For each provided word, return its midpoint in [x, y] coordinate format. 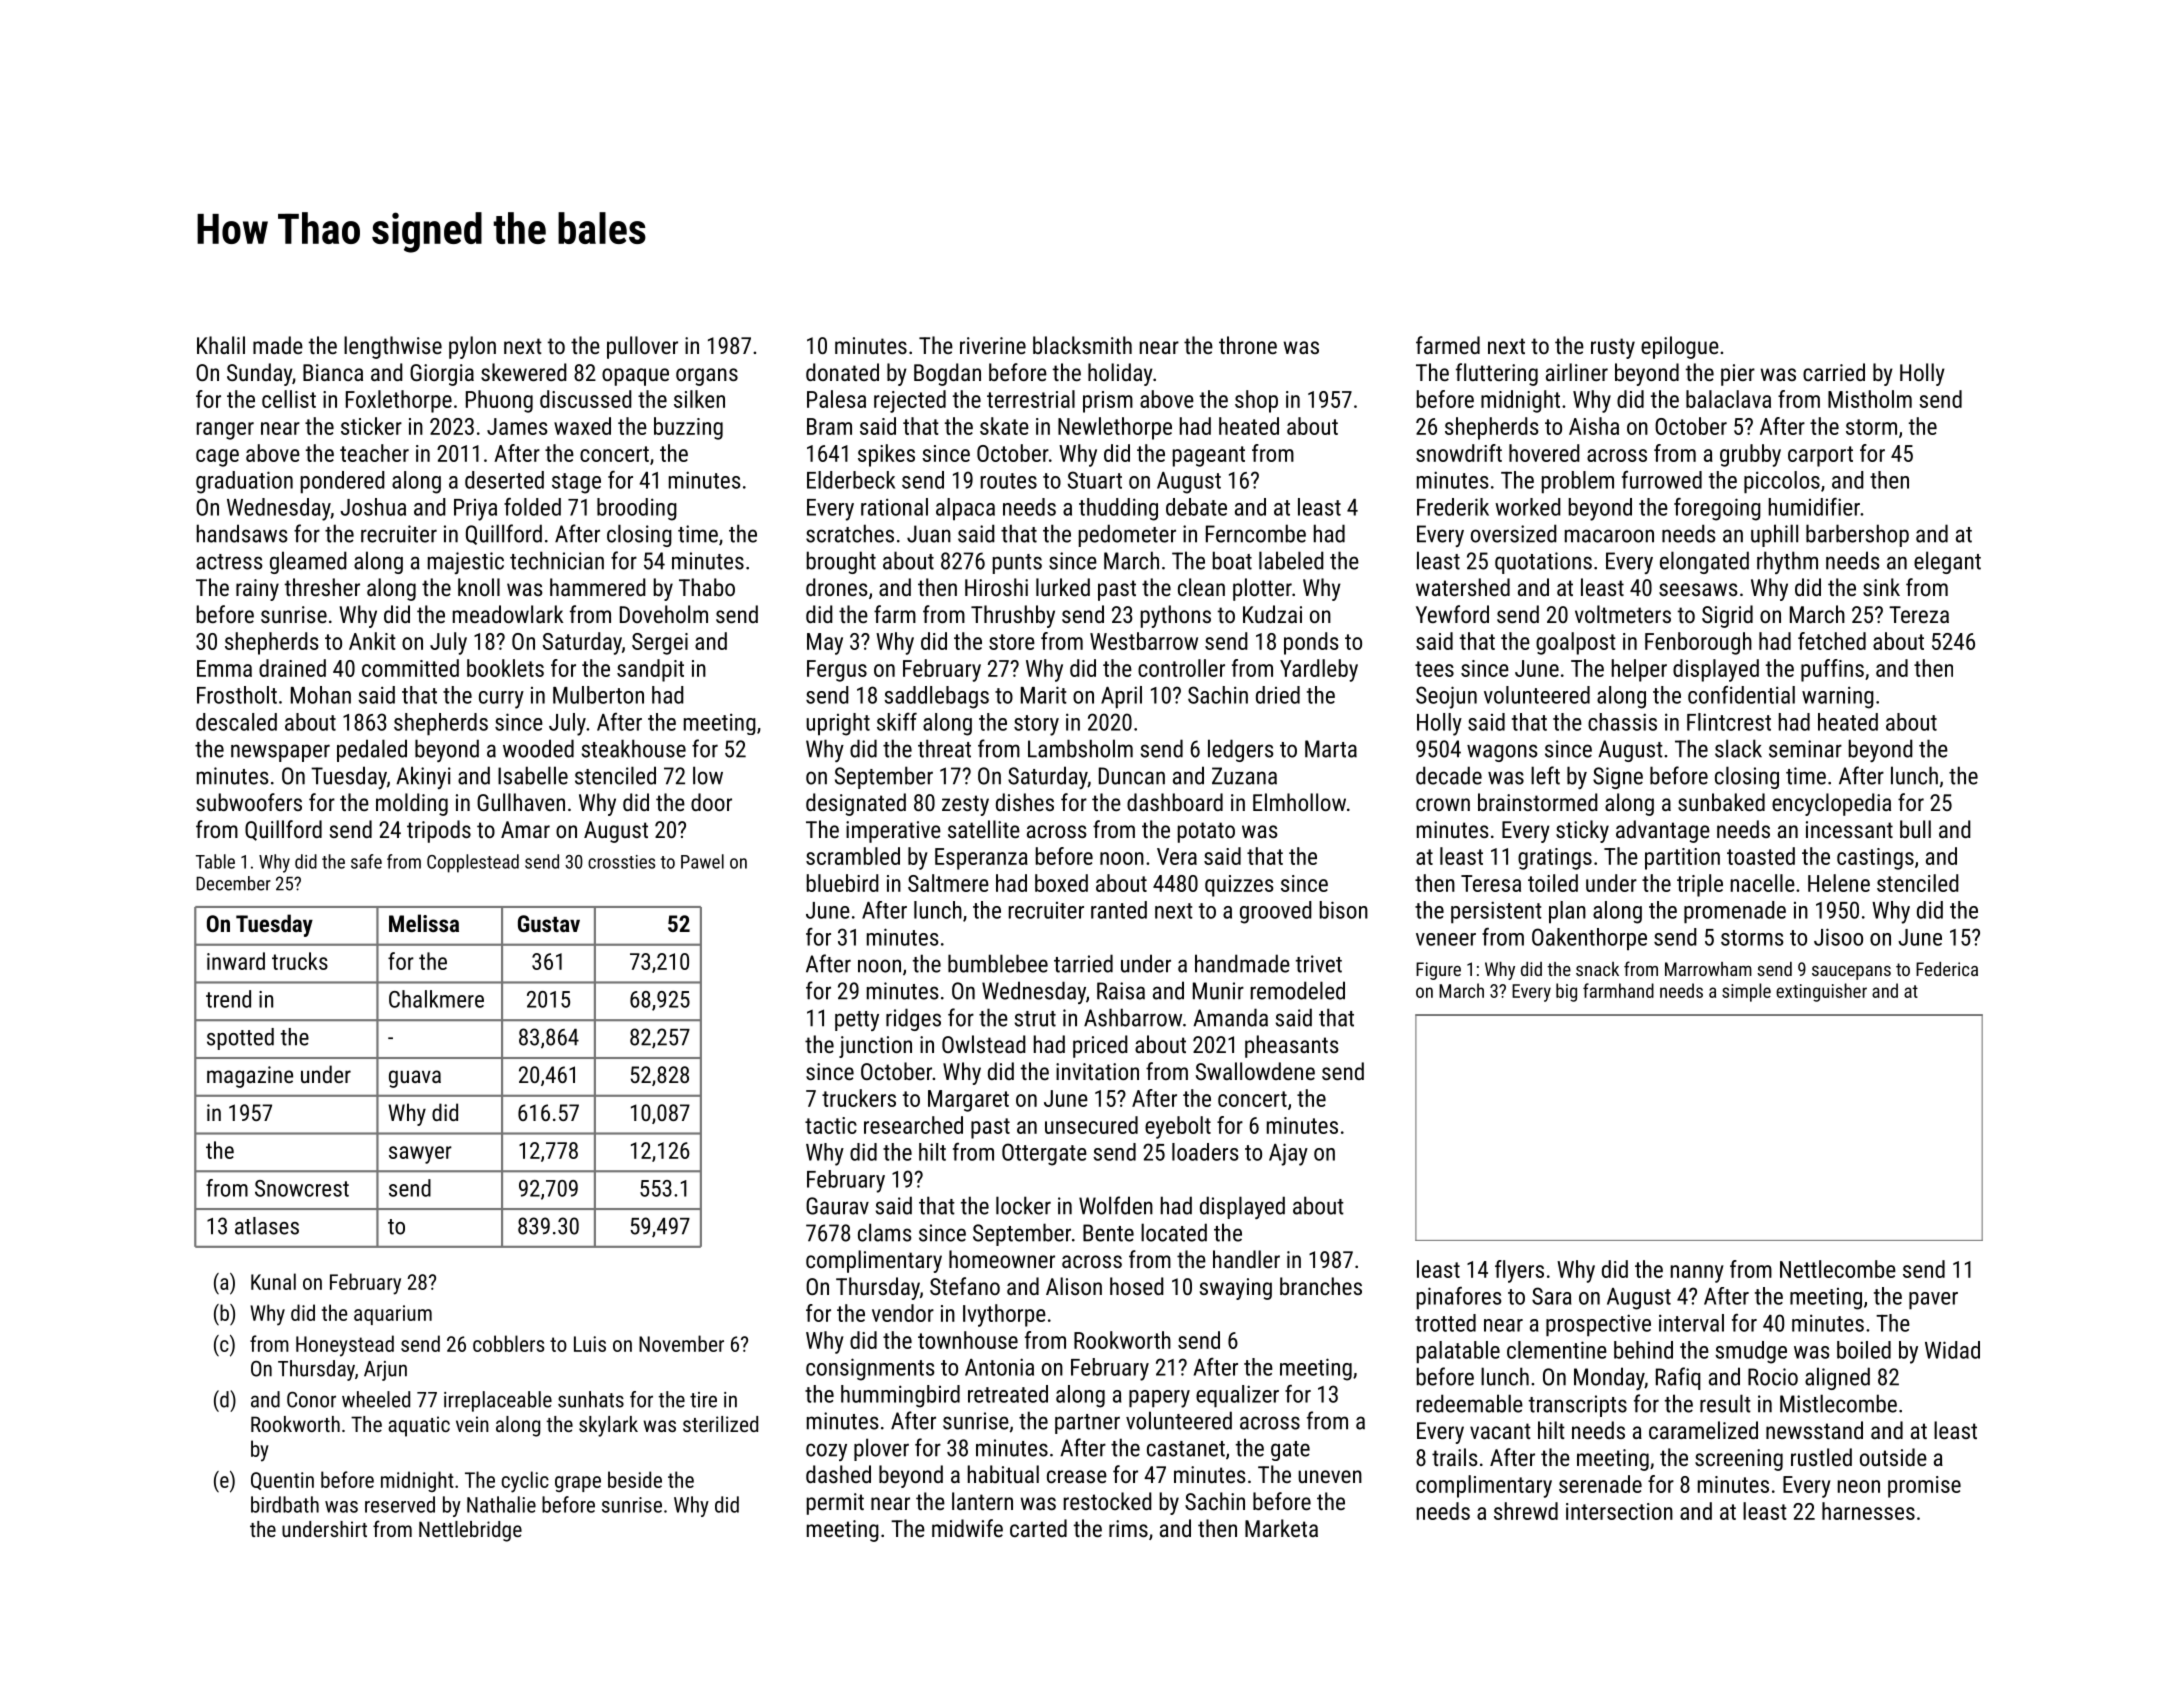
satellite [984, 829]
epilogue [1680, 347]
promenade [1735, 912]
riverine [993, 345]
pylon [472, 347]
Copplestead [473, 863]
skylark [608, 1426]
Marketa [1281, 1528]
